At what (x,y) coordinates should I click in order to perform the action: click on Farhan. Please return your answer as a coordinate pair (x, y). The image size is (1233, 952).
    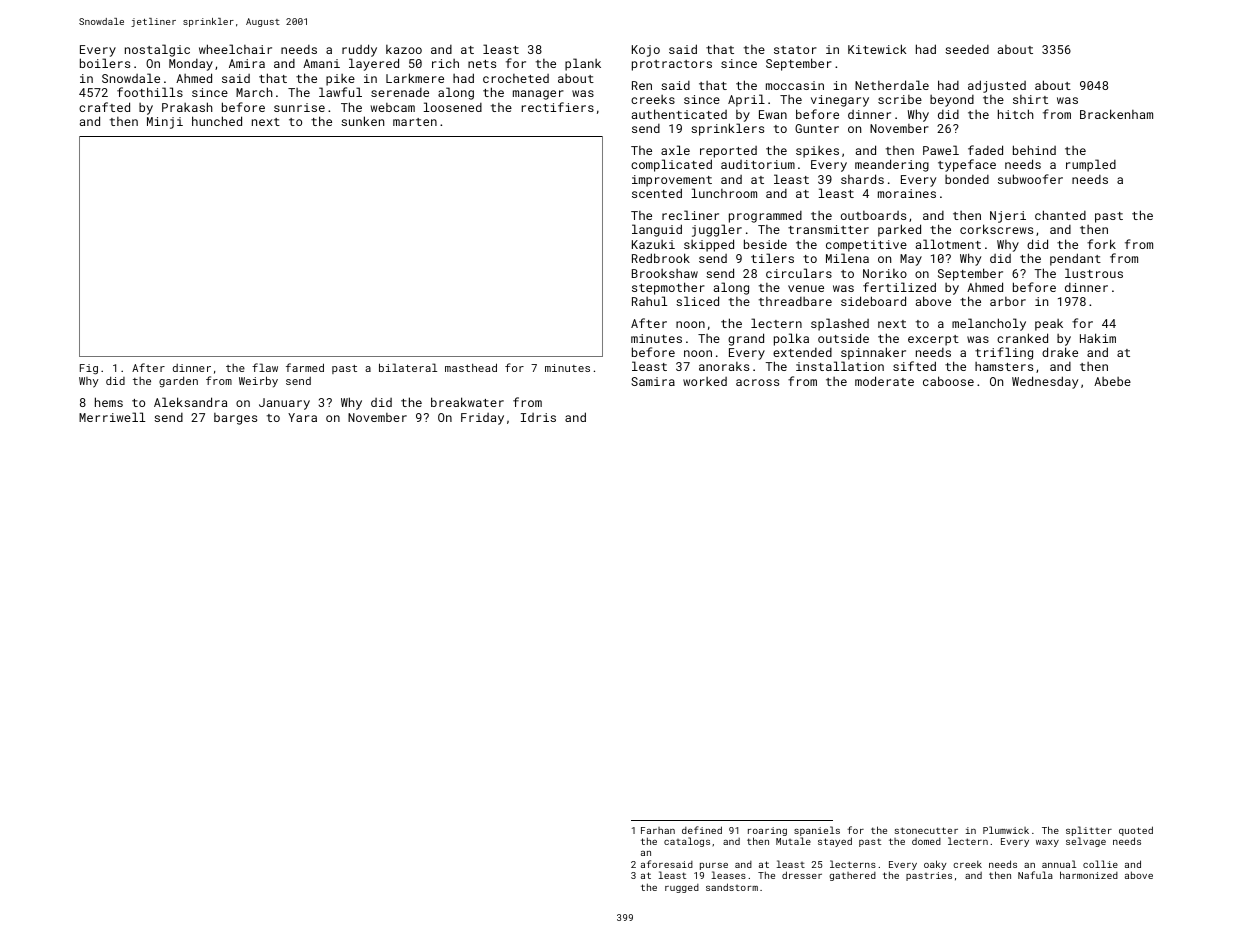
    Looking at the image, I should click on (658, 830).
